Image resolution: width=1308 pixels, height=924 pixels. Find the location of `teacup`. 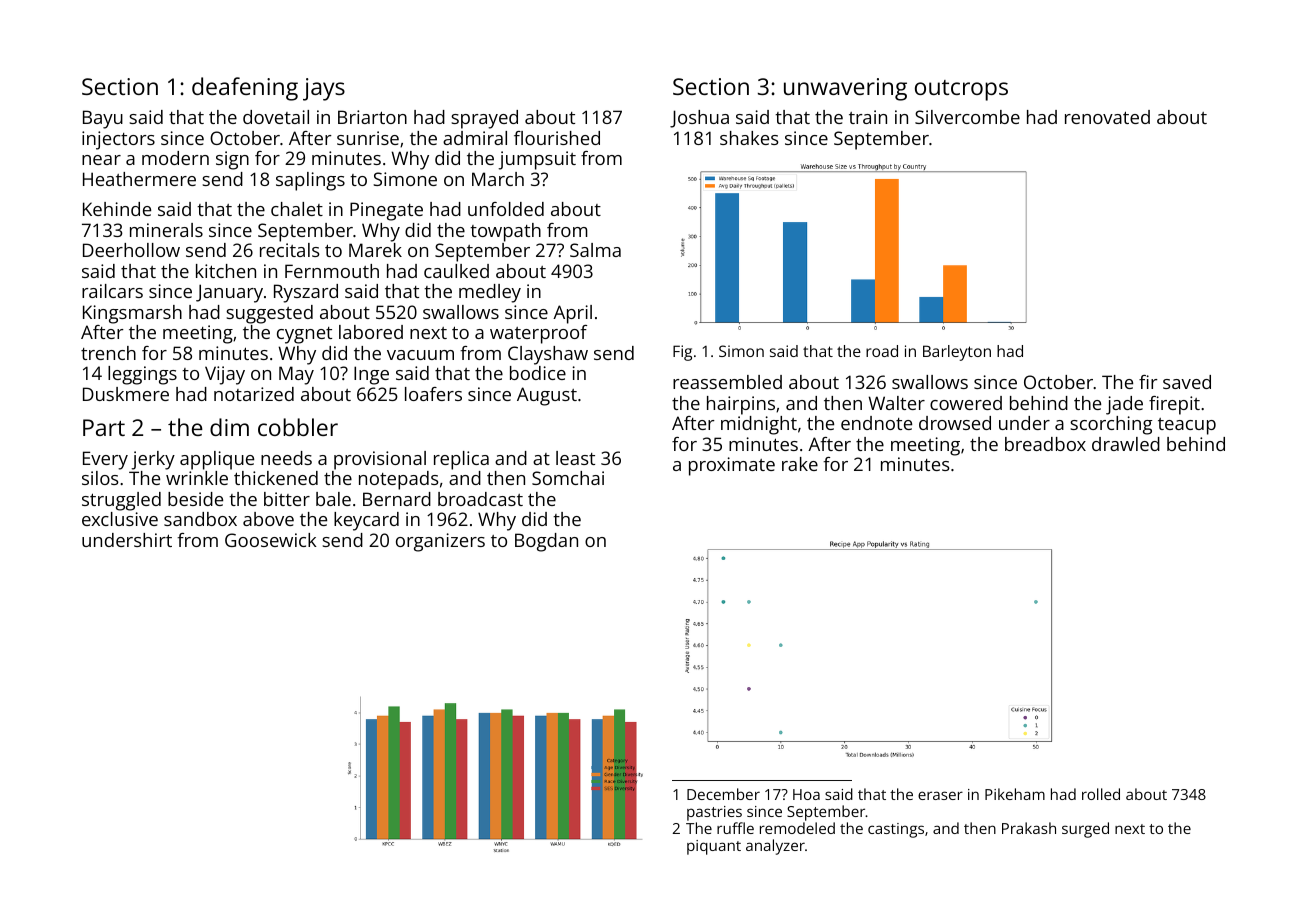

teacup is located at coordinates (1187, 426).
